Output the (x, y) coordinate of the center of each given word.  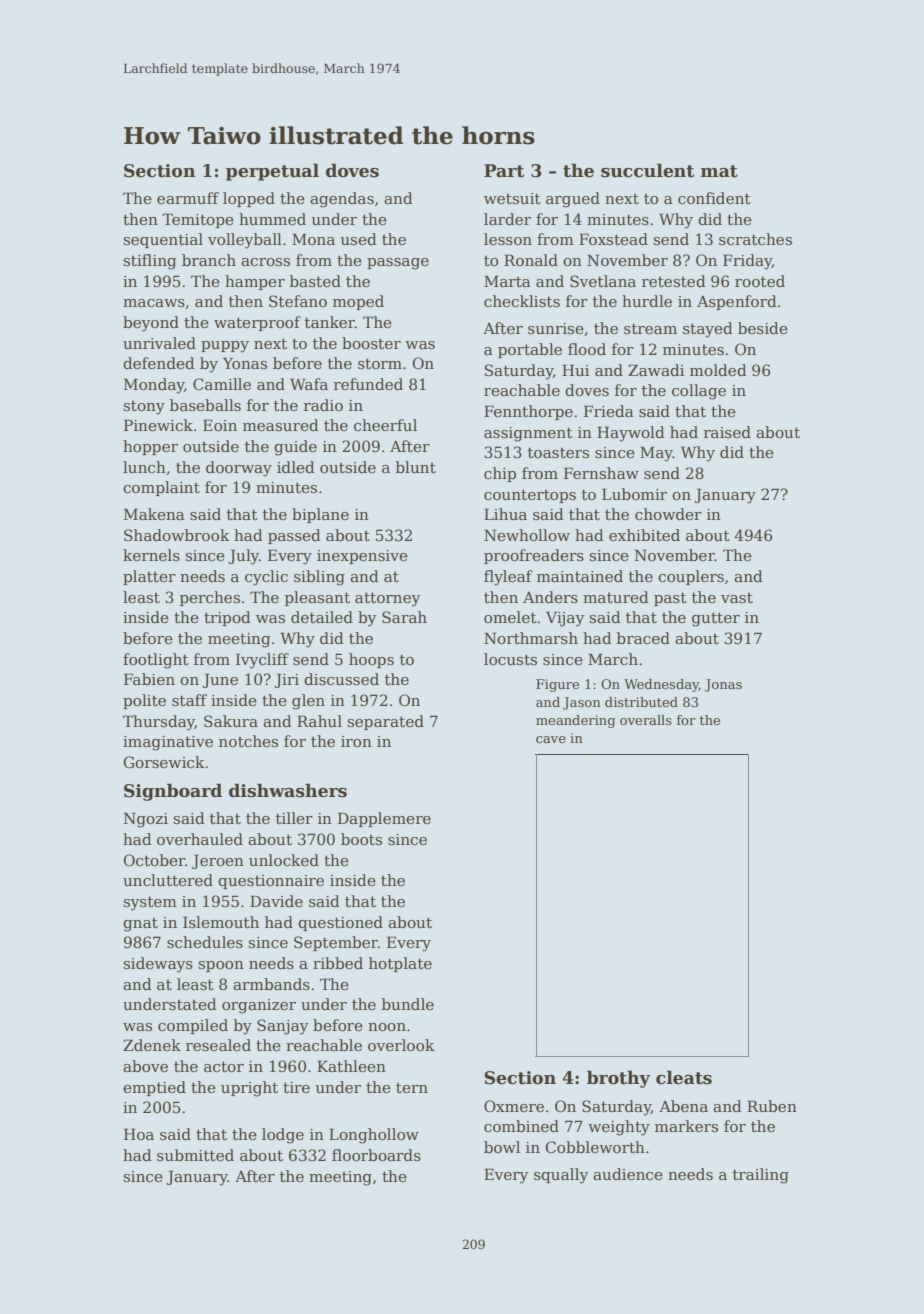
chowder (668, 514)
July (243, 557)
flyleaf (508, 578)
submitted (195, 1155)
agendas (342, 200)
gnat (140, 925)
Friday (747, 262)
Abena (683, 1106)
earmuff (188, 198)
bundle (408, 1004)
